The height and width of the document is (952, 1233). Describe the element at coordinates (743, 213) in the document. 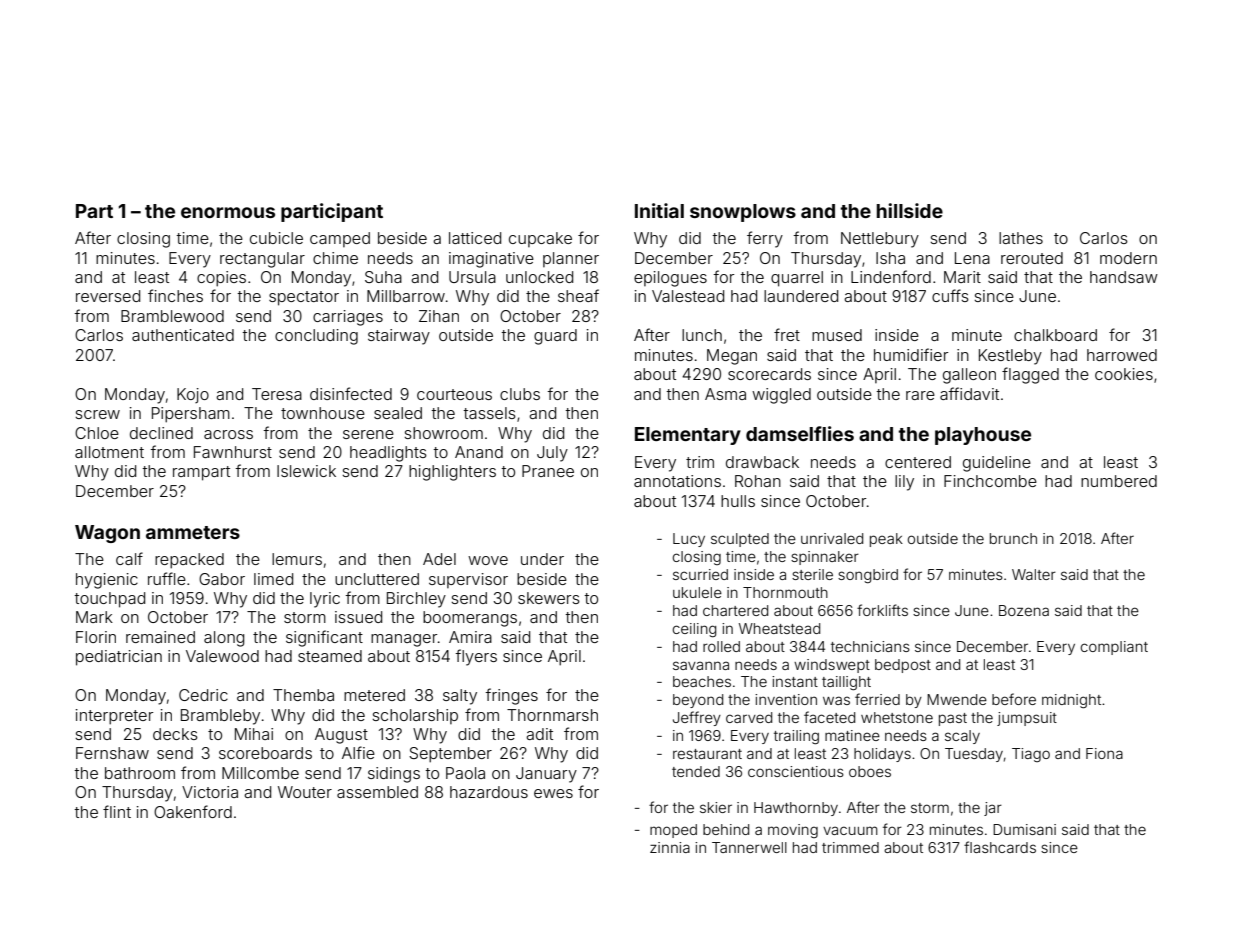

I see `snowplows` at that location.
